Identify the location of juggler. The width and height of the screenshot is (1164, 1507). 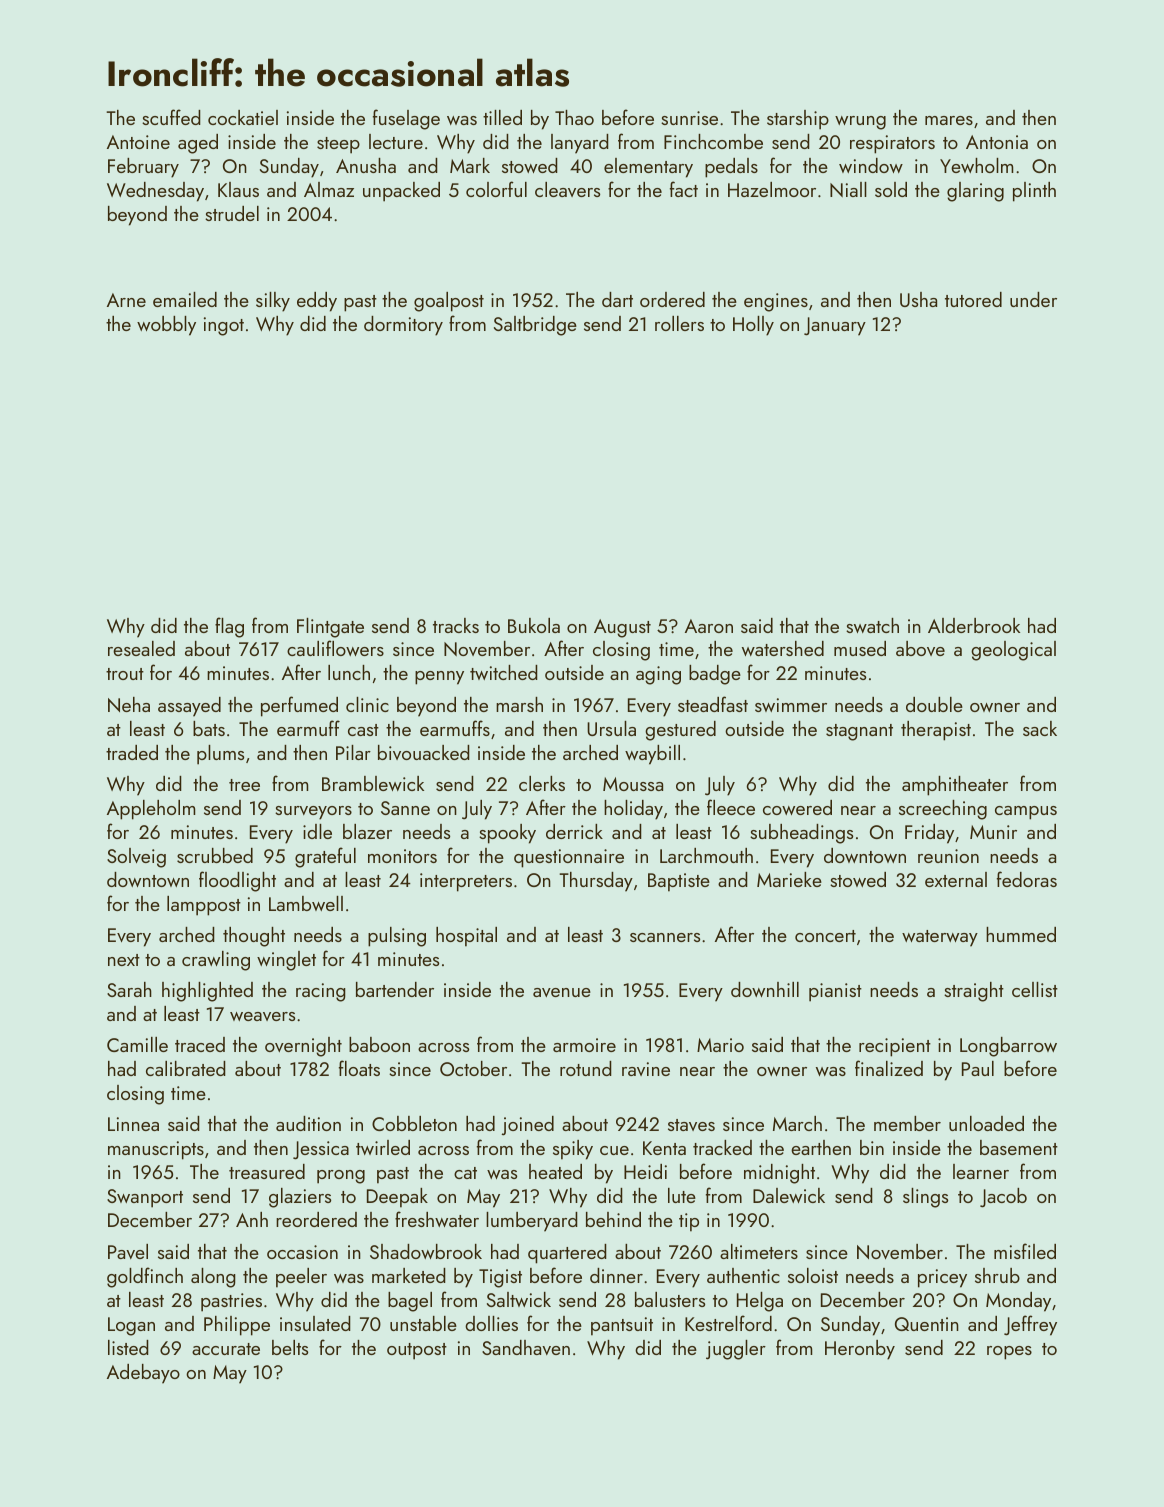
(736, 1350).
